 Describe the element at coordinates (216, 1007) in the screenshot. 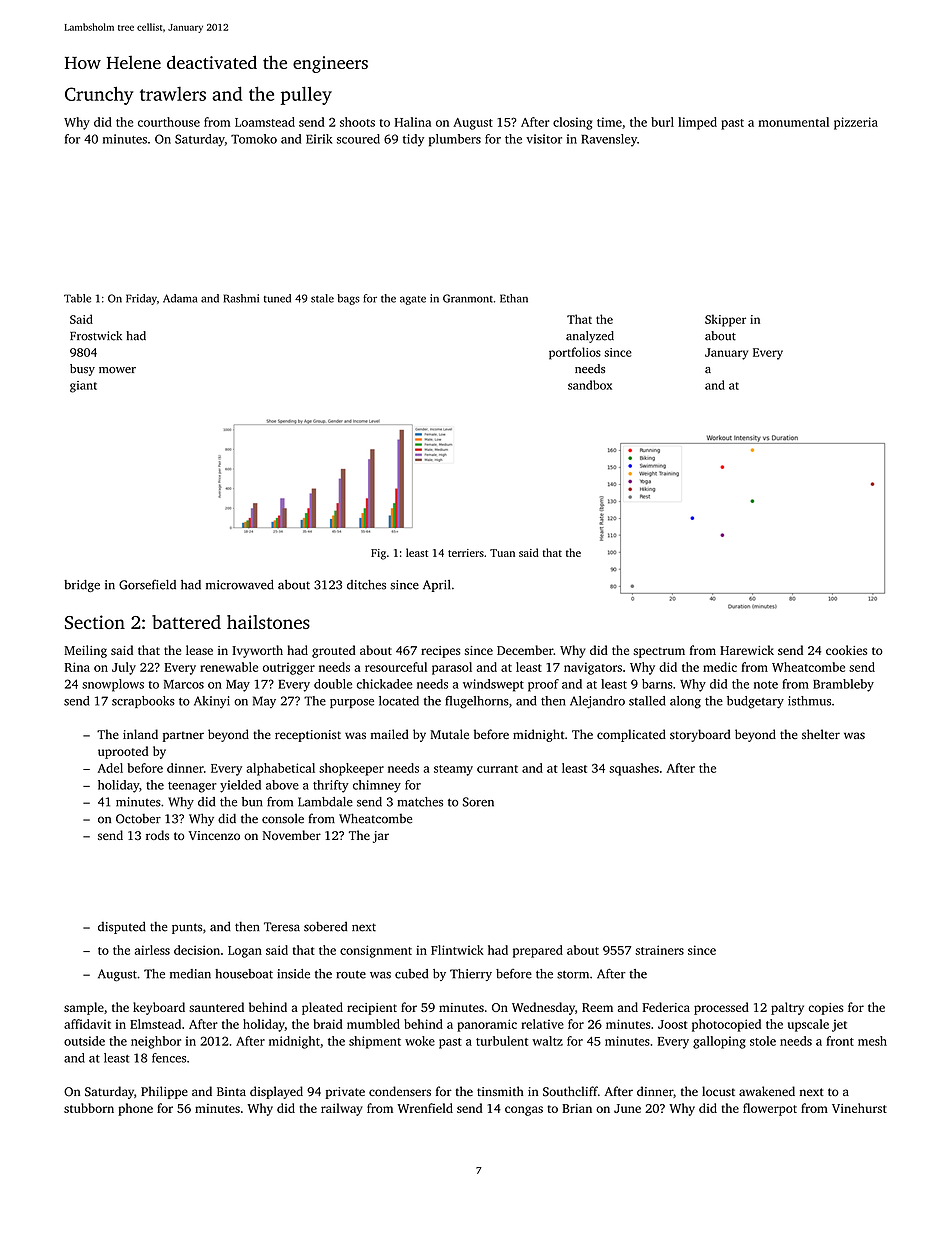

I see `sauntered` at that location.
